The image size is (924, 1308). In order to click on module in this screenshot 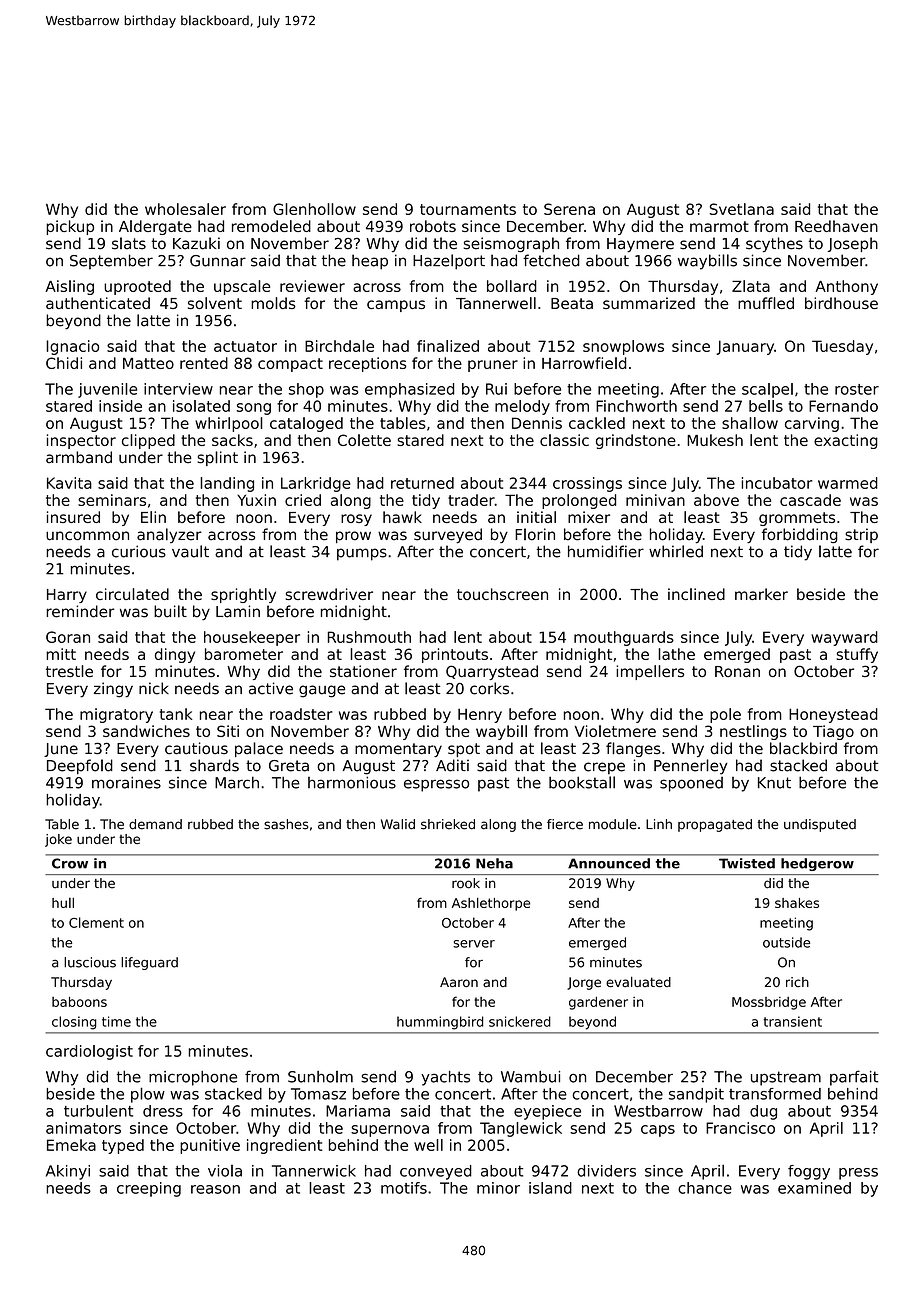, I will do `click(613, 824)`.
